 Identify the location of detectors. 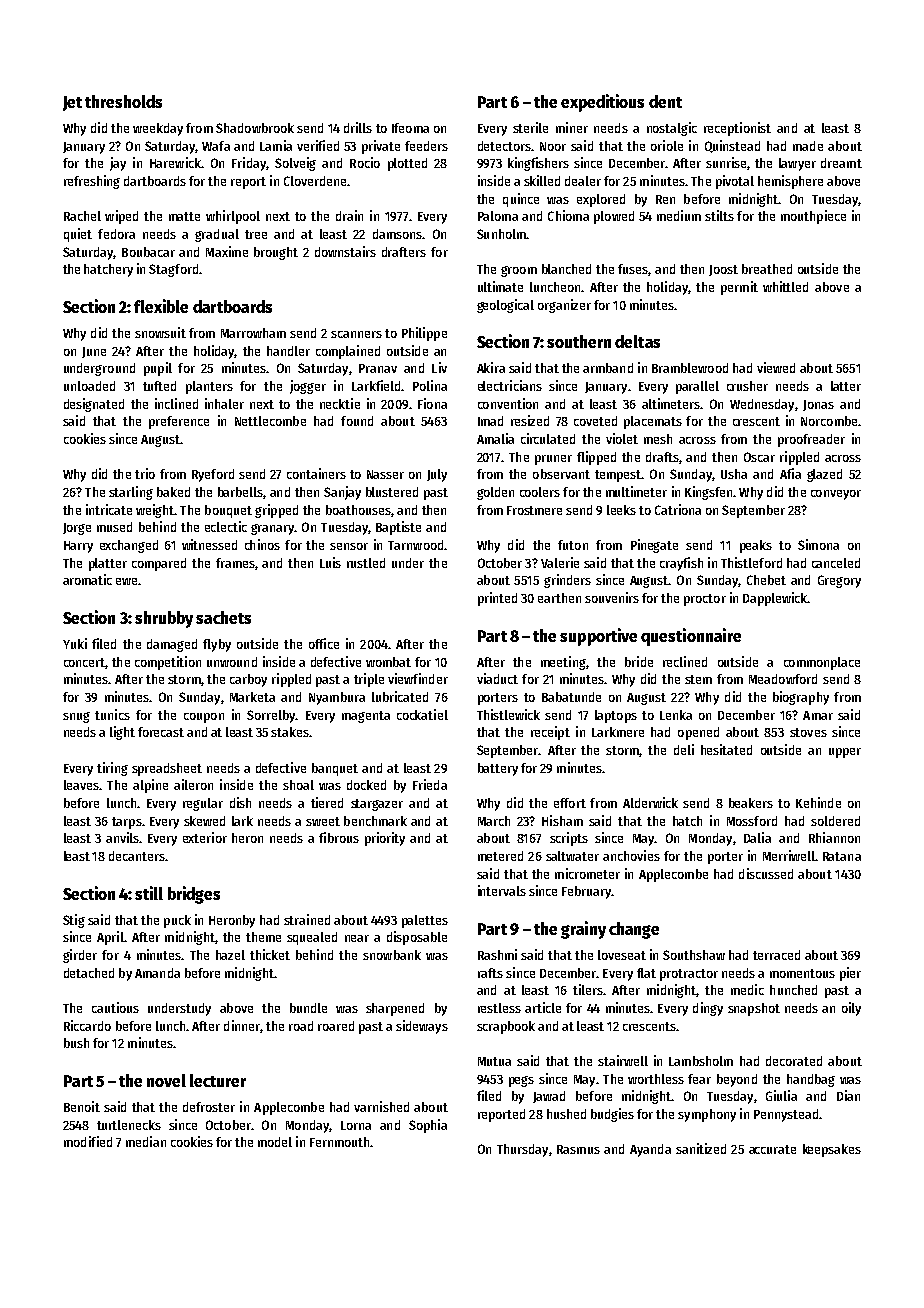
(504, 146).
